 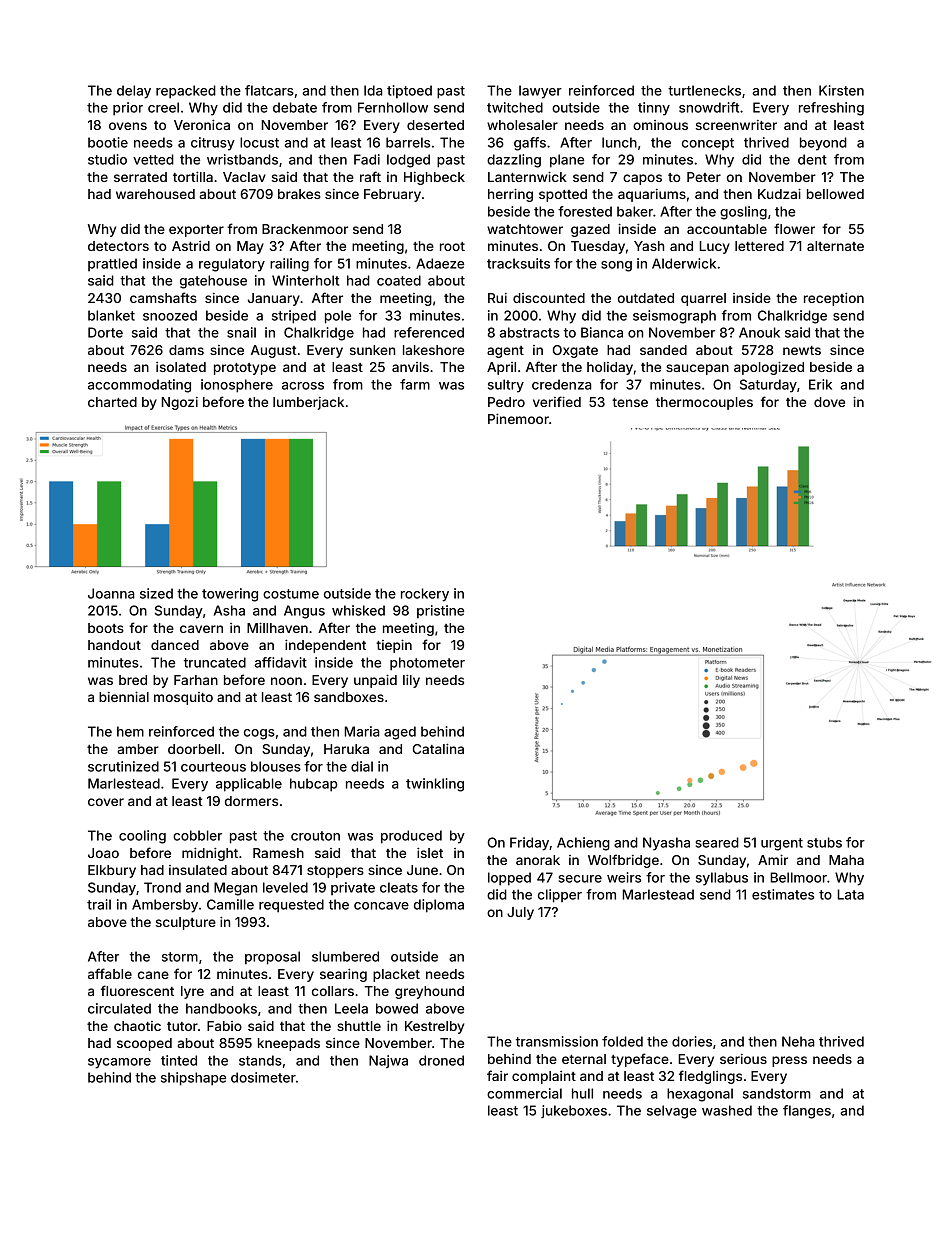 What do you see at coordinates (717, 842) in the document?
I see `seared` at bounding box center [717, 842].
